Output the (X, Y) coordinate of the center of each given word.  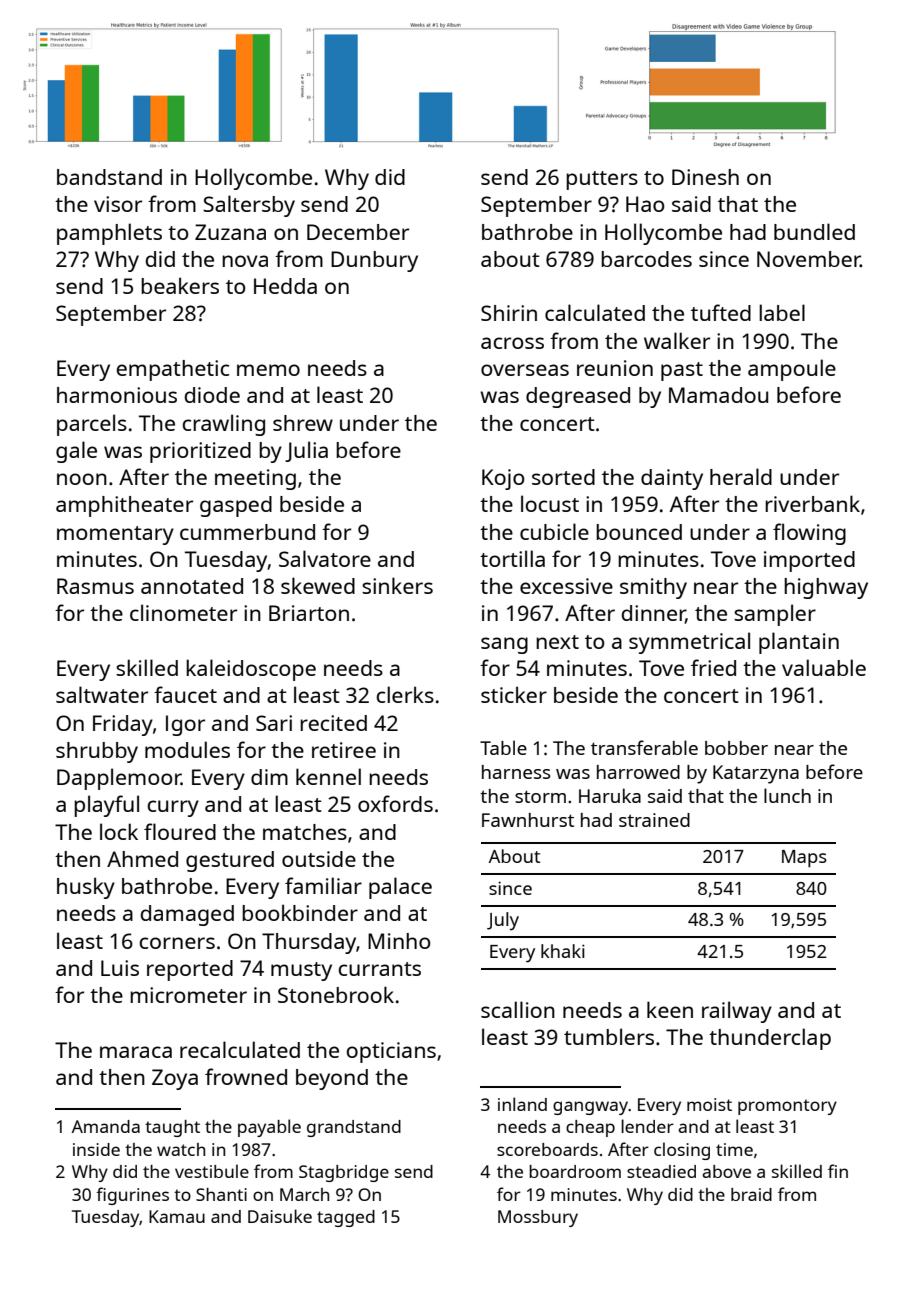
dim (269, 777)
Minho (399, 941)
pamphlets (109, 234)
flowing (809, 534)
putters (602, 180)
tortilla (512, 558)
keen (670, 1009)
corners (177, 943)
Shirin (509, 313)
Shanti (221, 1194)
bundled (814, 231)
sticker (514, 694)
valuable (824, 667)
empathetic (173, 370)
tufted (721, 312)
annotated (192, 586)
